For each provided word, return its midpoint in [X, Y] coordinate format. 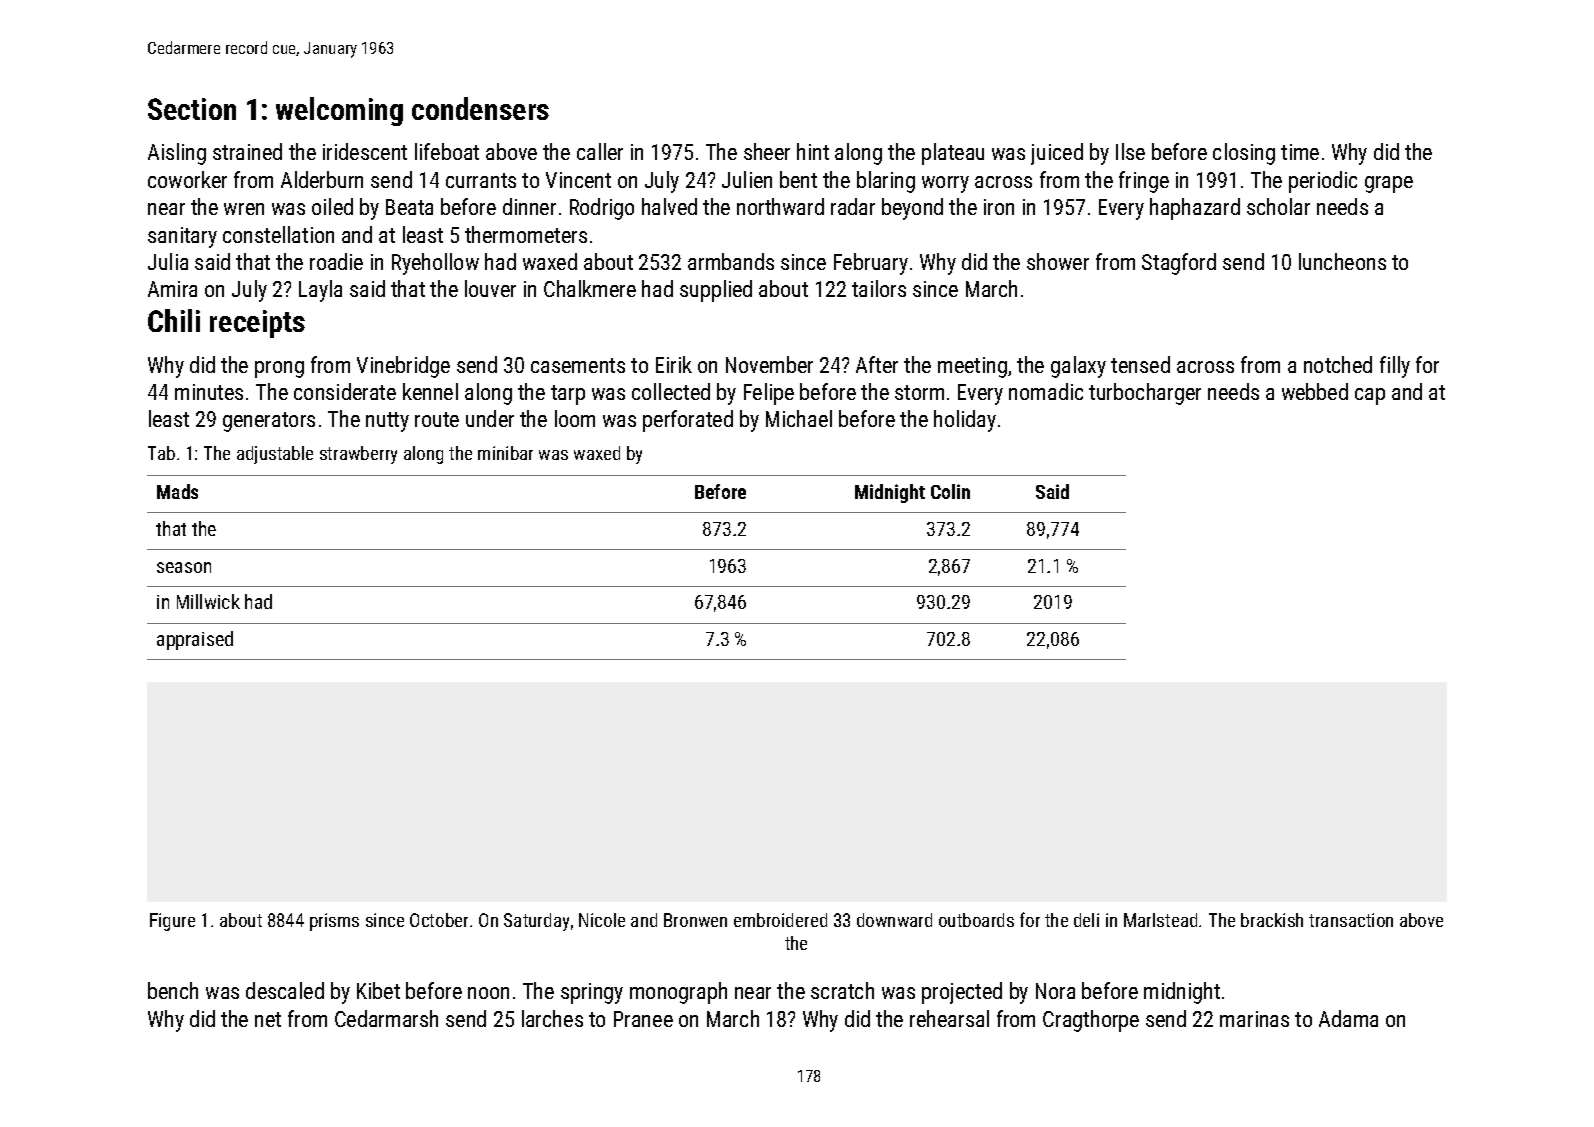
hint [813, 151]
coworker [187, 179]
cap [1370, 396]
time [1300, 152]
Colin [950, 491]
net [268, 1019]
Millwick [208, 601]
